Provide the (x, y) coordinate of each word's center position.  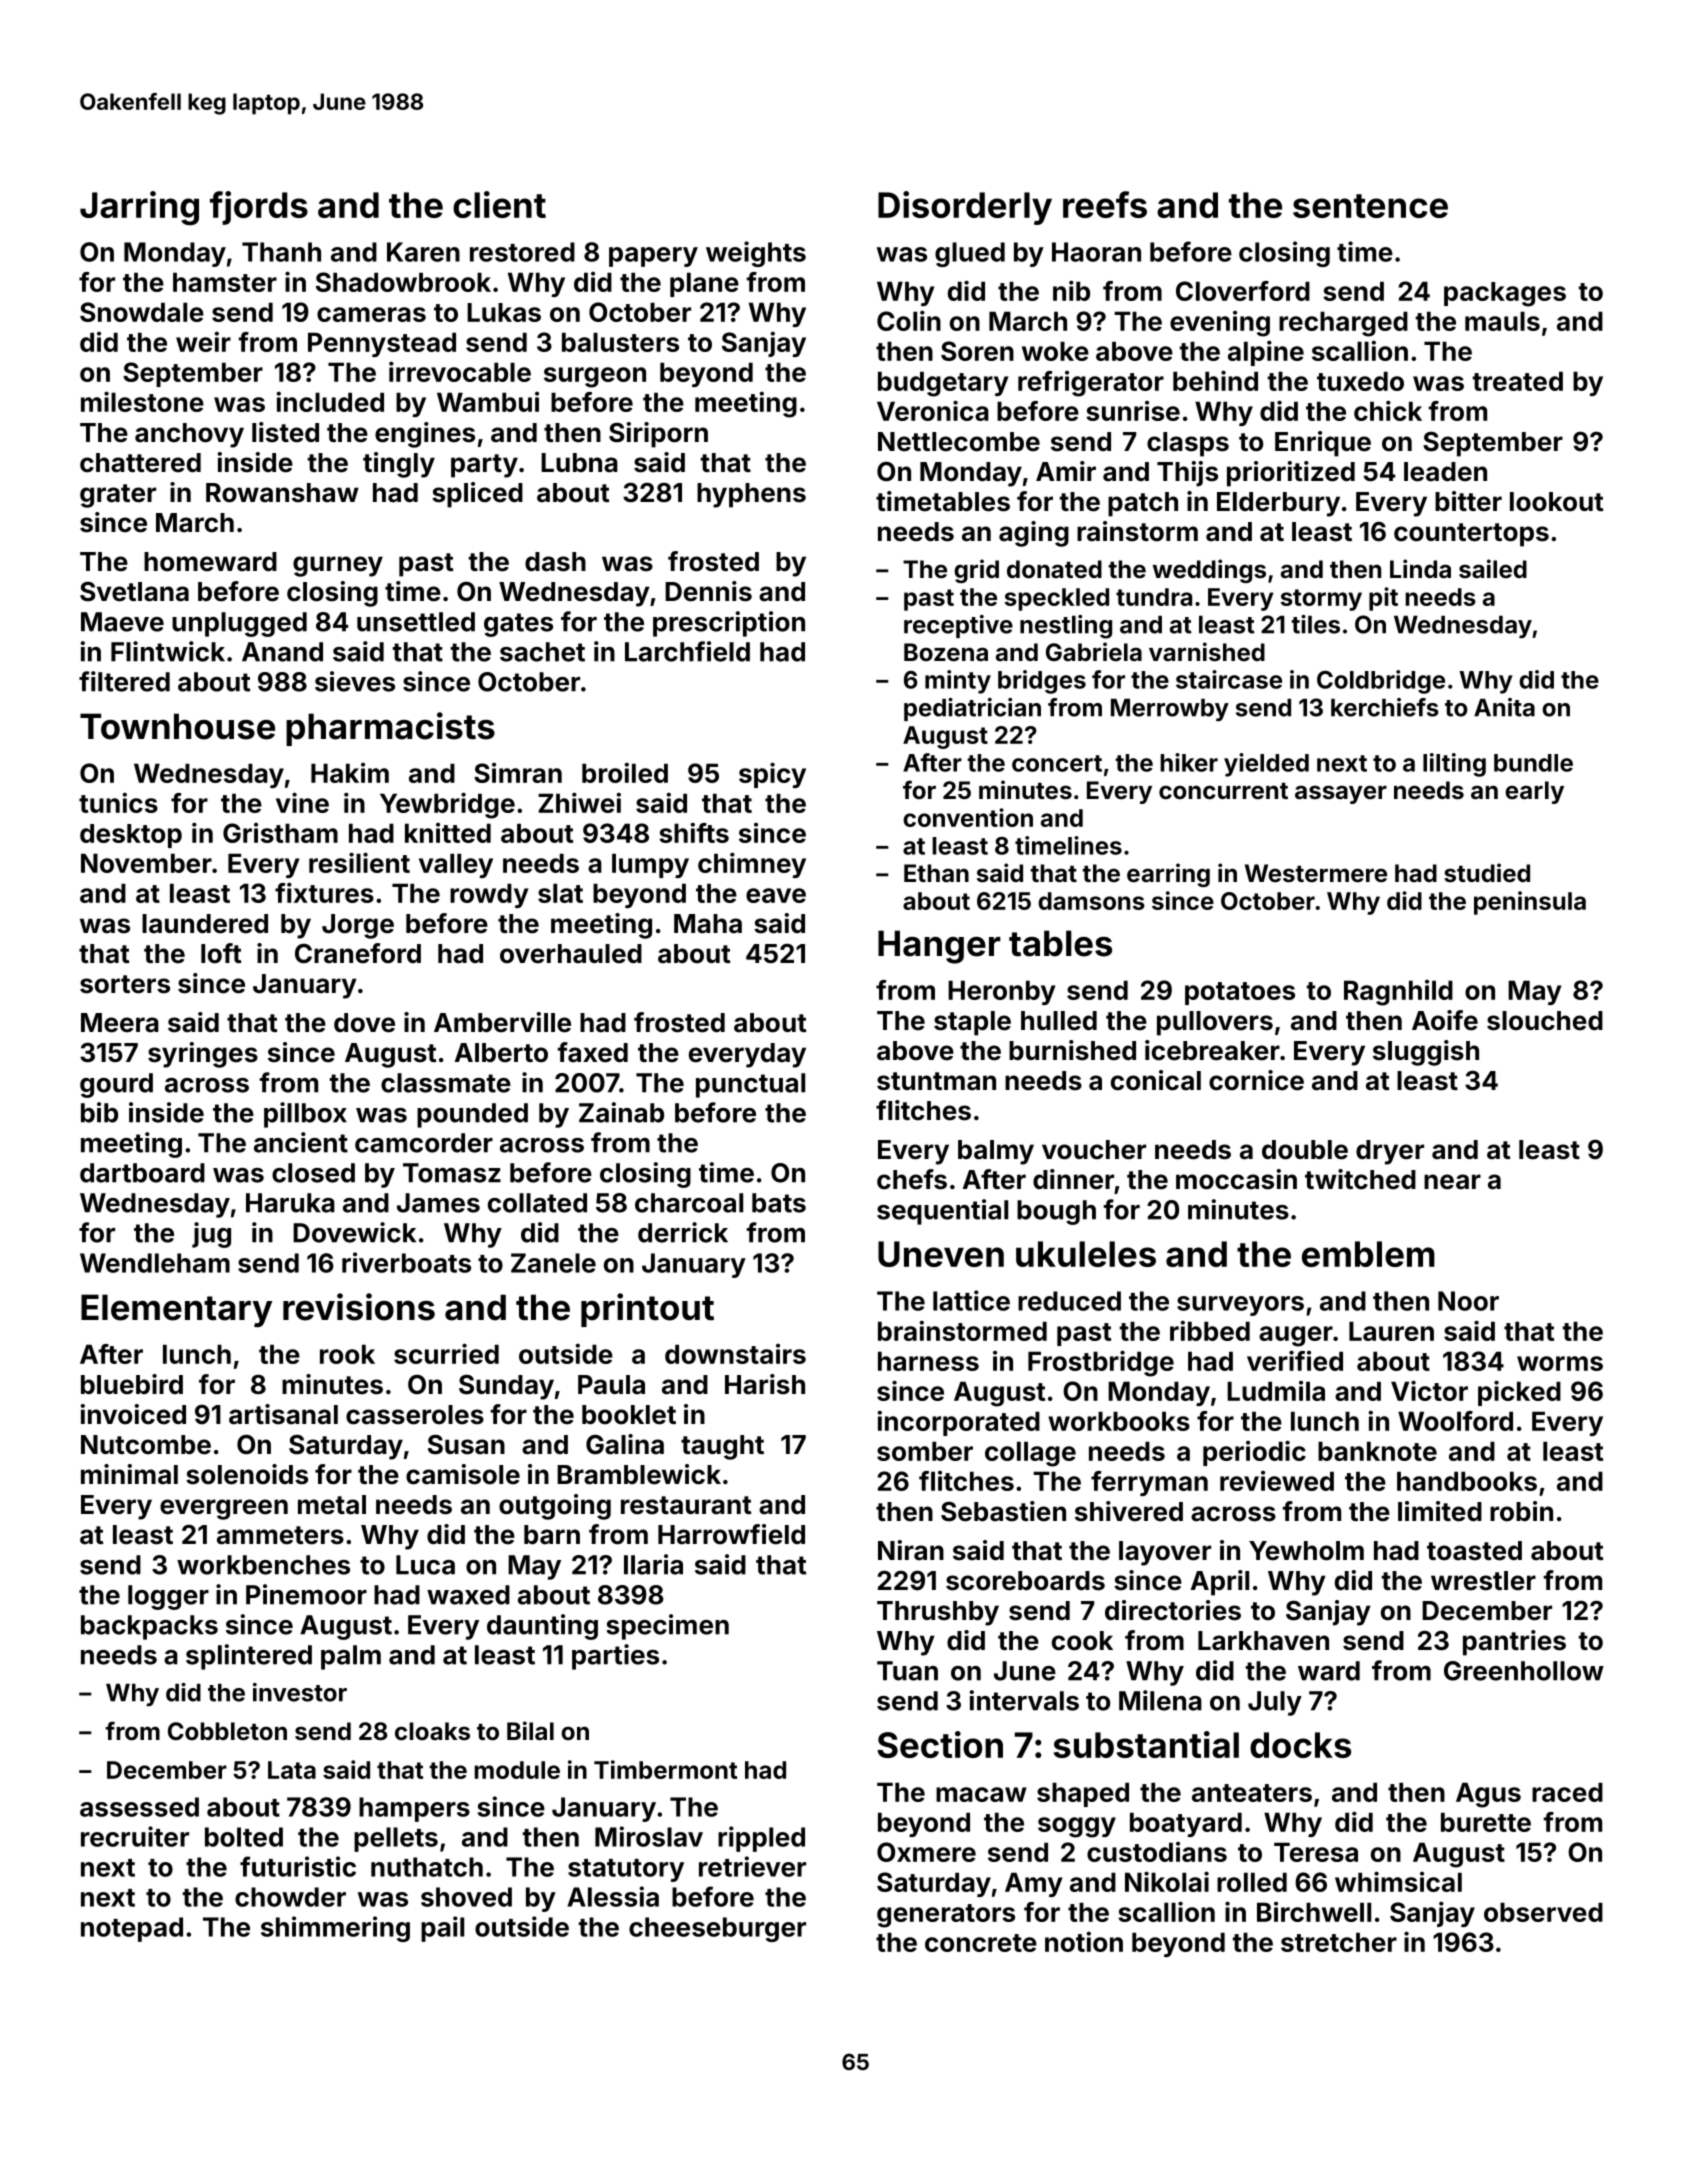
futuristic (298, 1866)
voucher (1094, 1150)
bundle (1533, 763)
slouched (1545, 1021)
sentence (1370, 206)
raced (1567, 1792)
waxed (468, 1595)
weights (756, 254)
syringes (203, 1055)
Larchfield (687, 651)
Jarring (139, 208)
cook (1082, 1641)
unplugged (239, 624)
